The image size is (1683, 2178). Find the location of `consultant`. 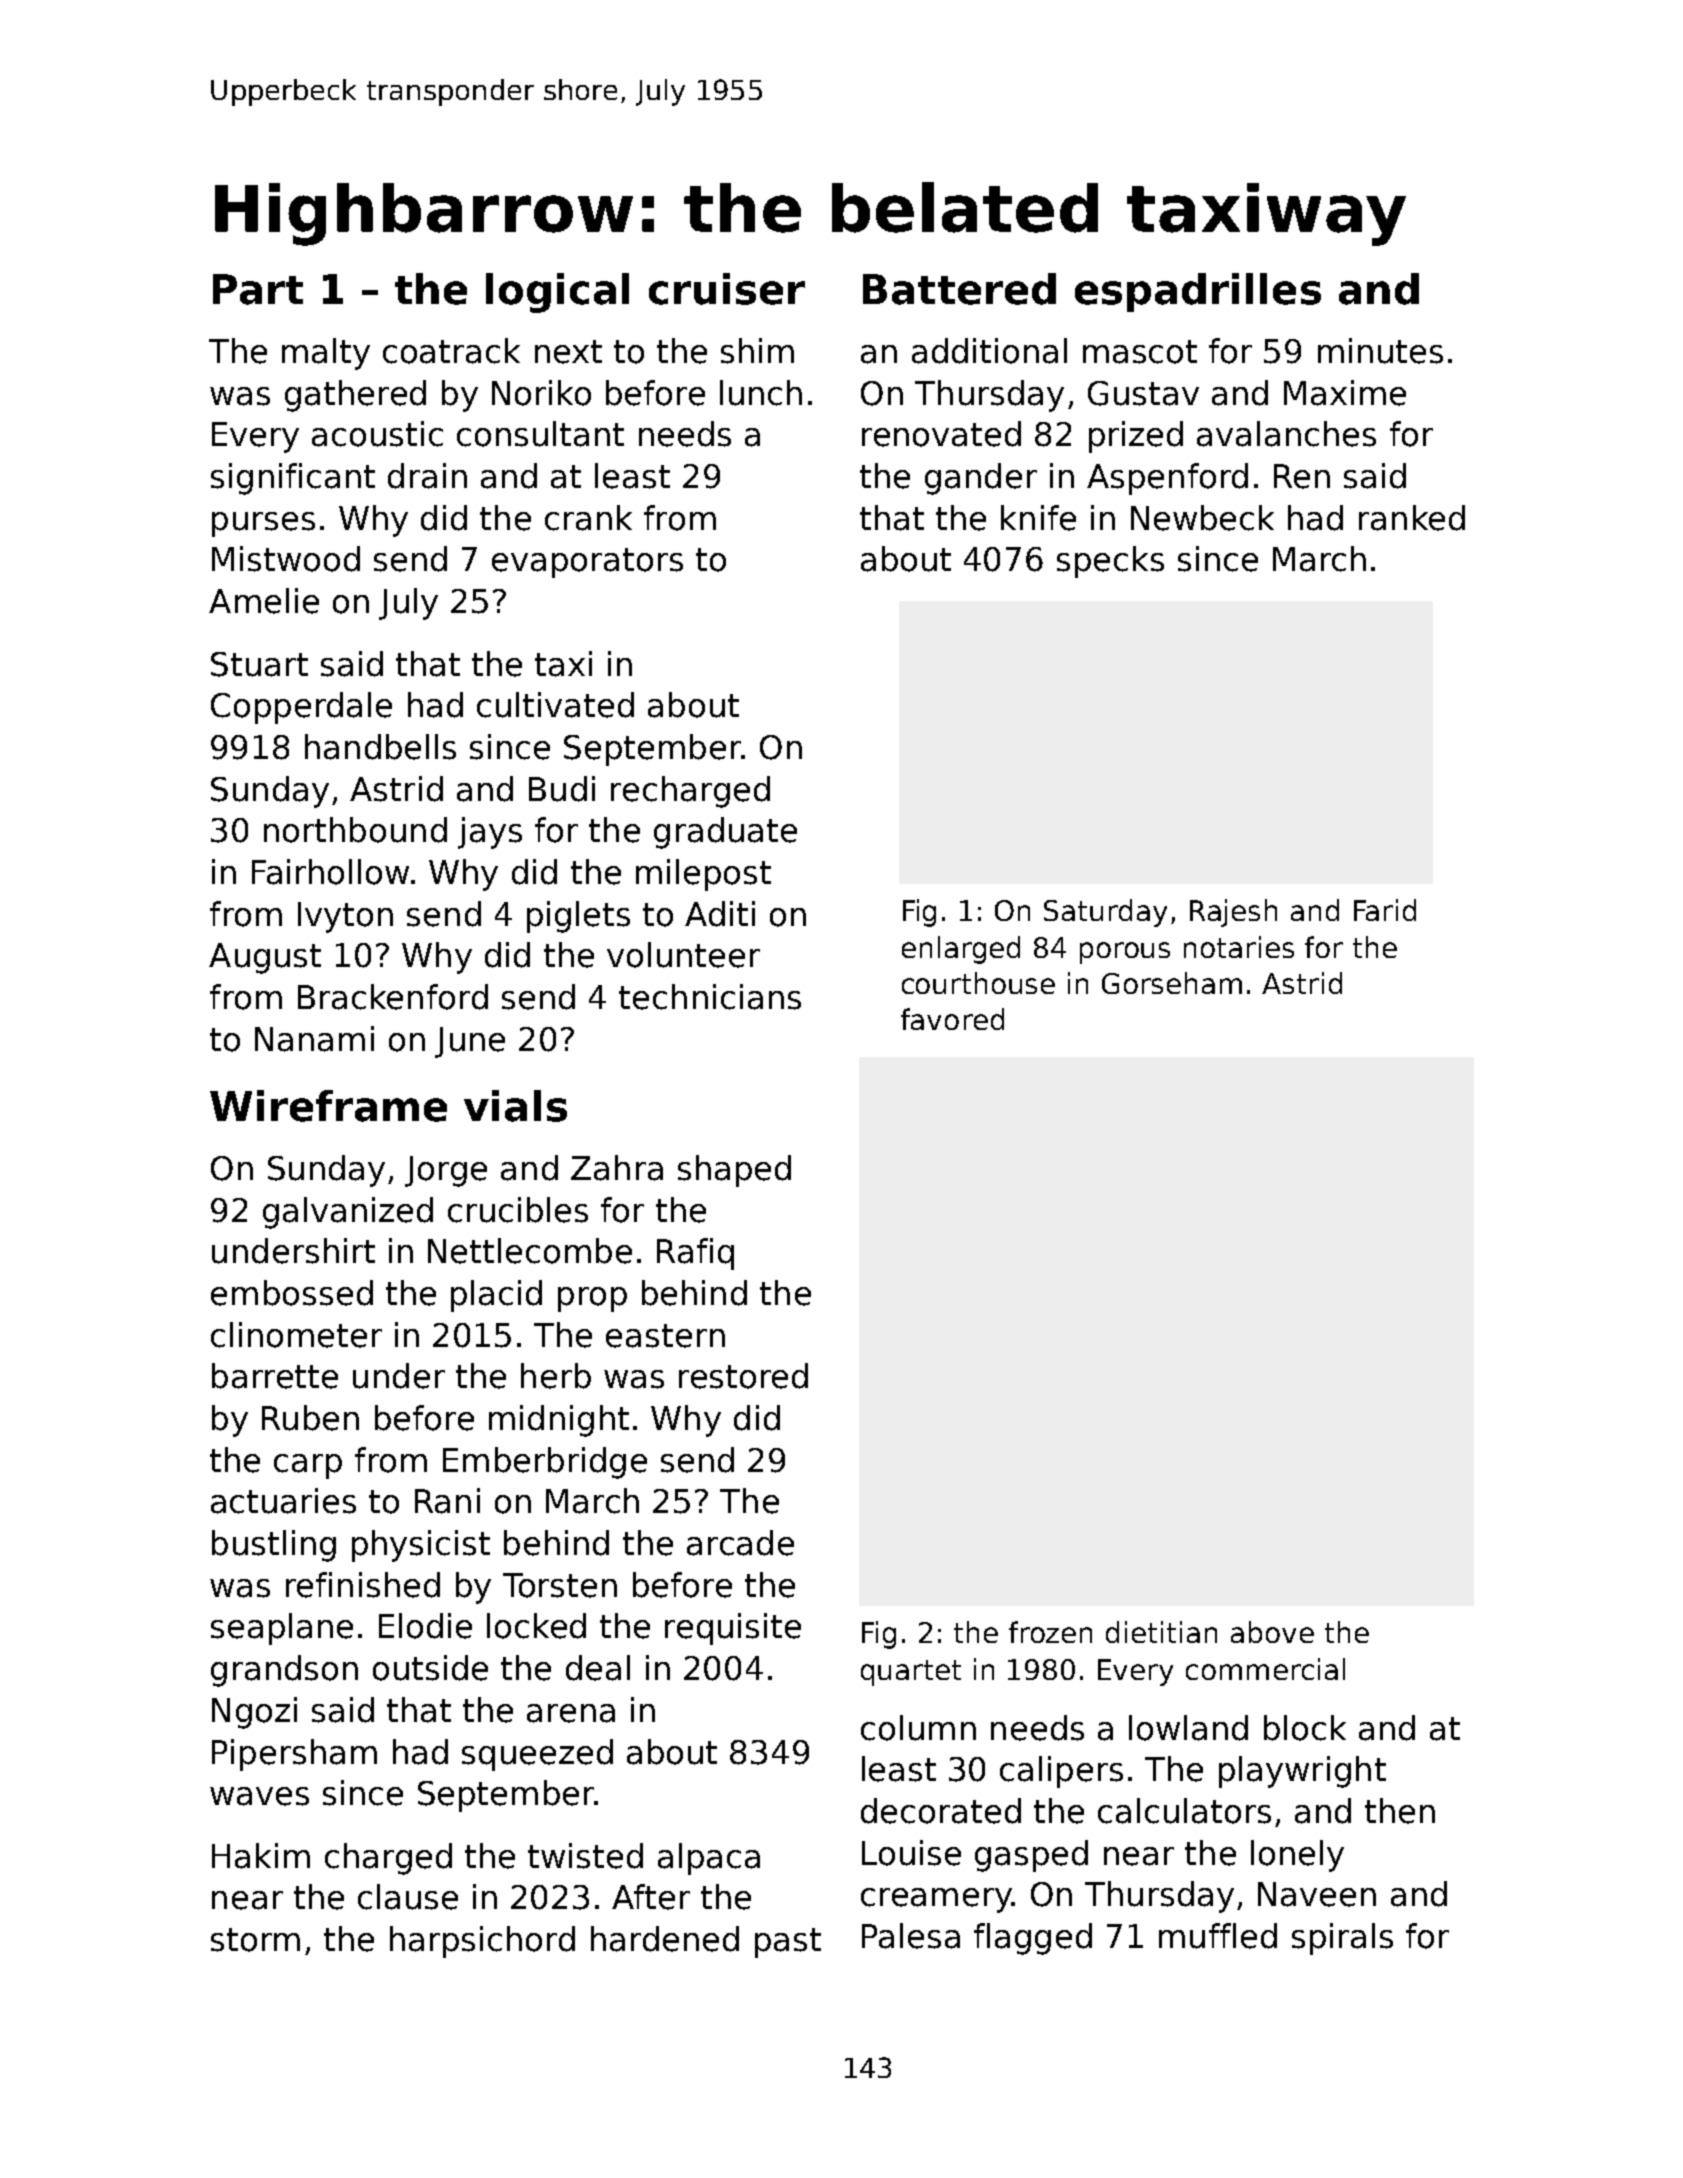

consultant is located at coordinates (540, 434).
